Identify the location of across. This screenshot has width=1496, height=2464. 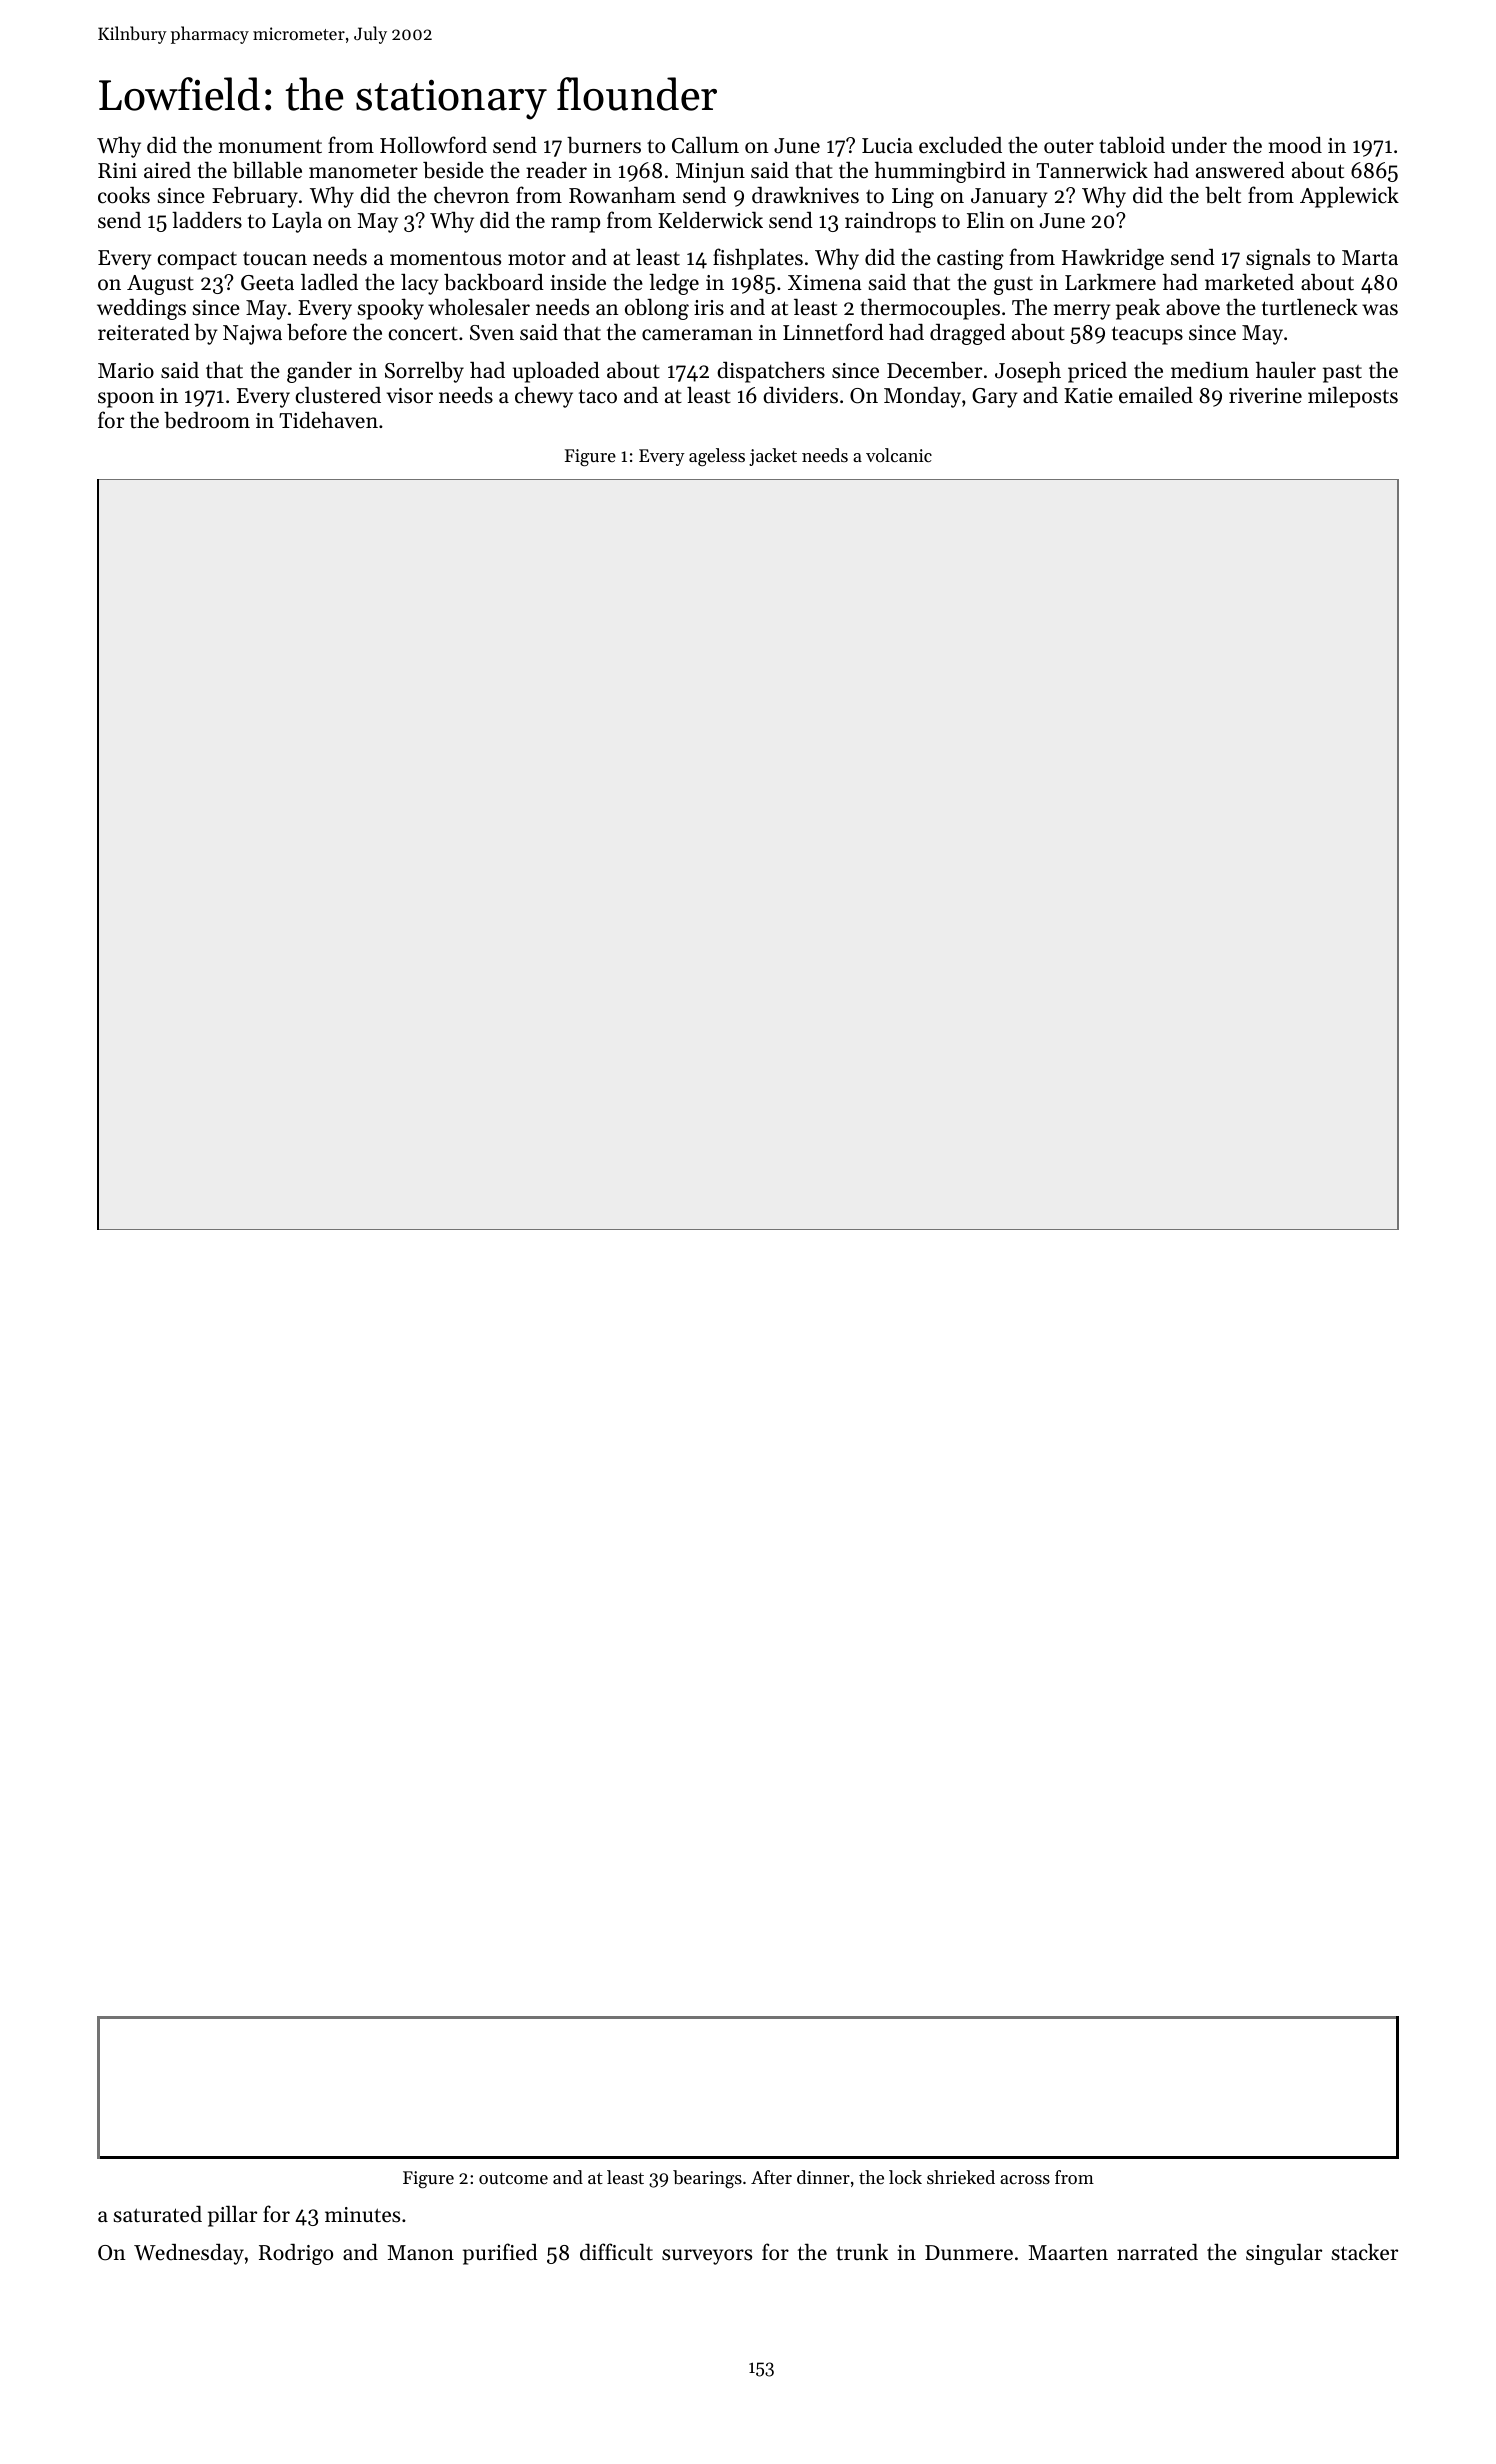
(1025, 2179).
